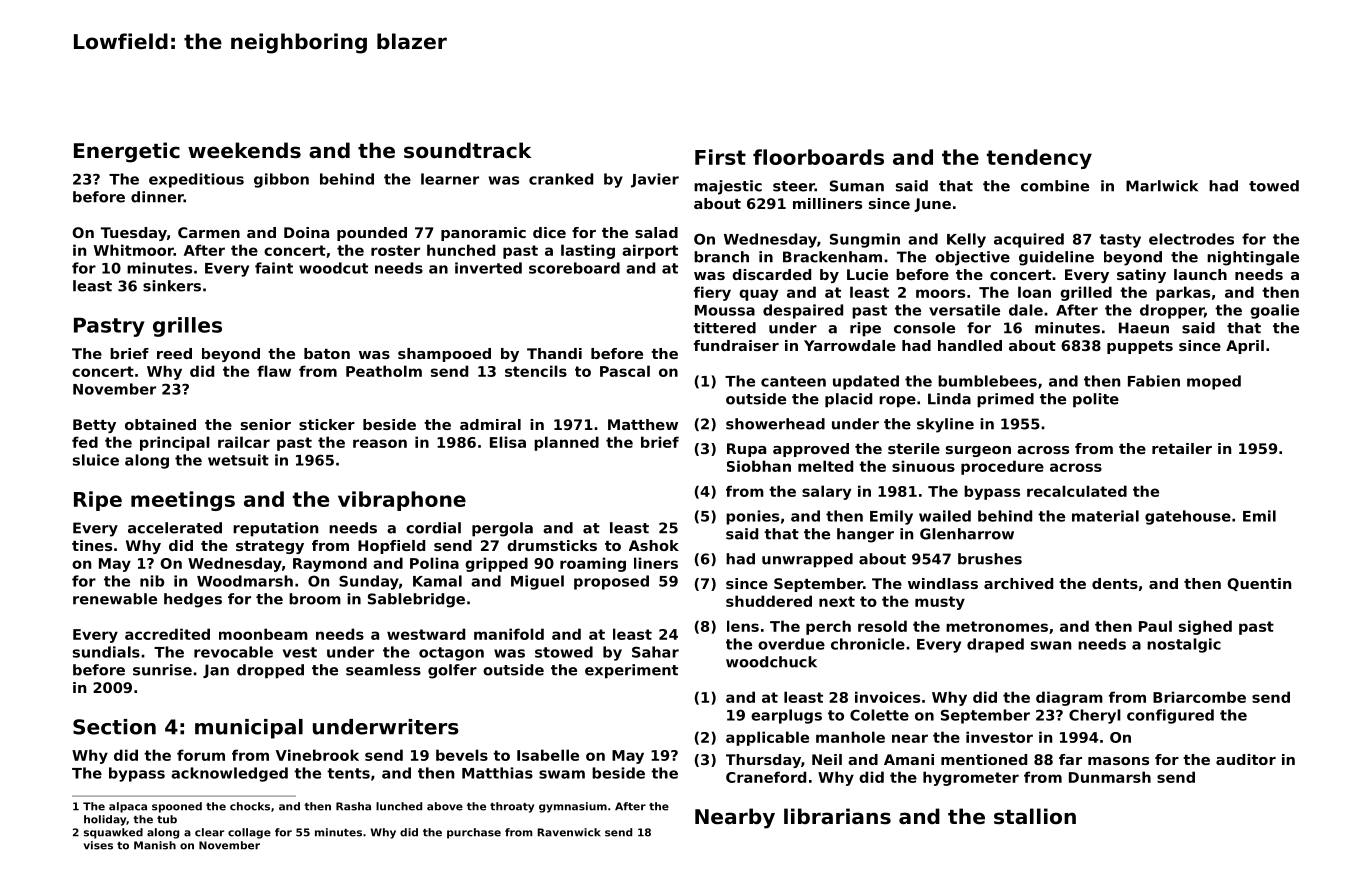  What do you see at coordinates (416, 600) in the screenshot?
I see `Sablebridge` at bounding box center [416, 600].
